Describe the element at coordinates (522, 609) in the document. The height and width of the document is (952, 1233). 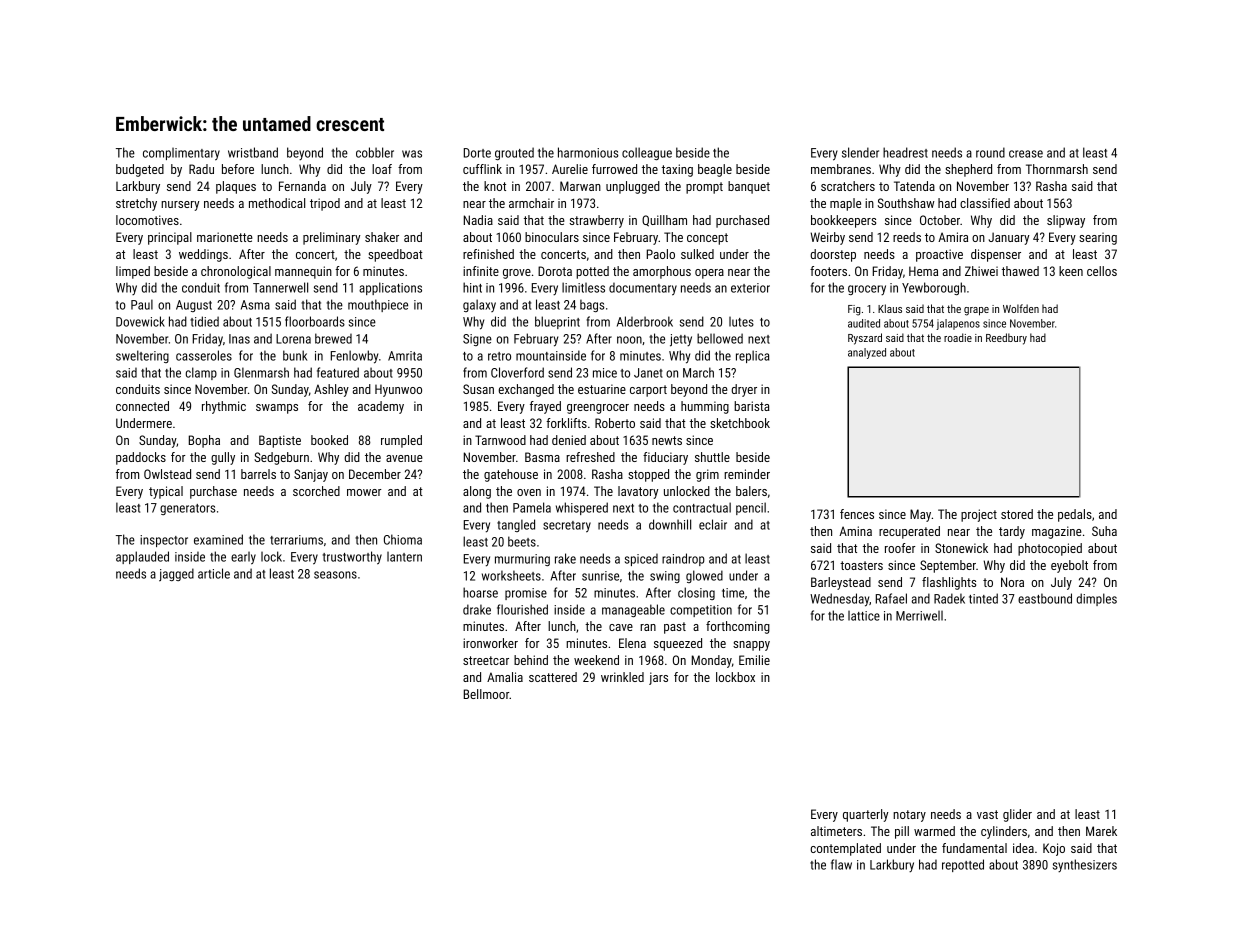
I see `flourished` at that location.
